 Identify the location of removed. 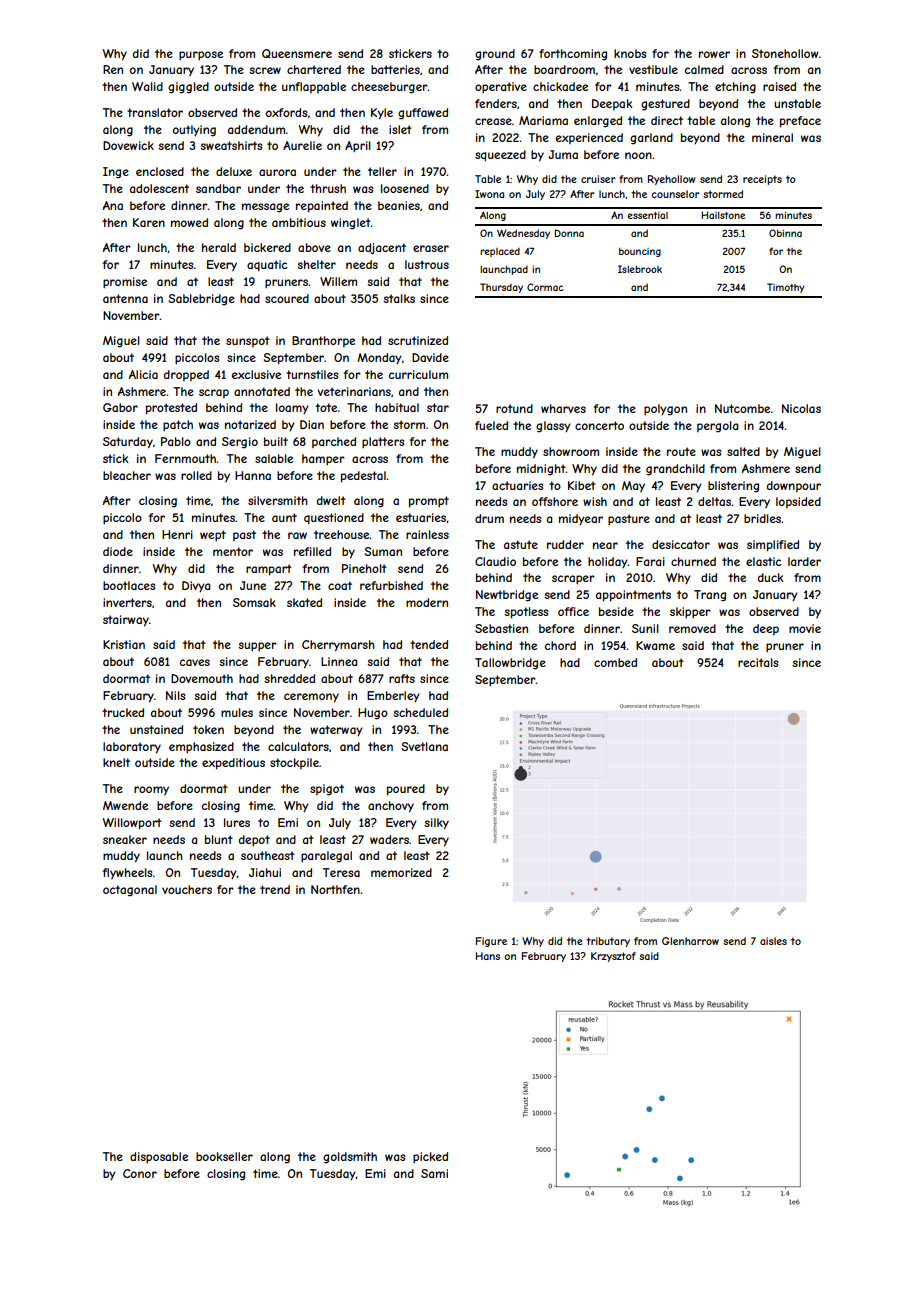
(692, 628).
